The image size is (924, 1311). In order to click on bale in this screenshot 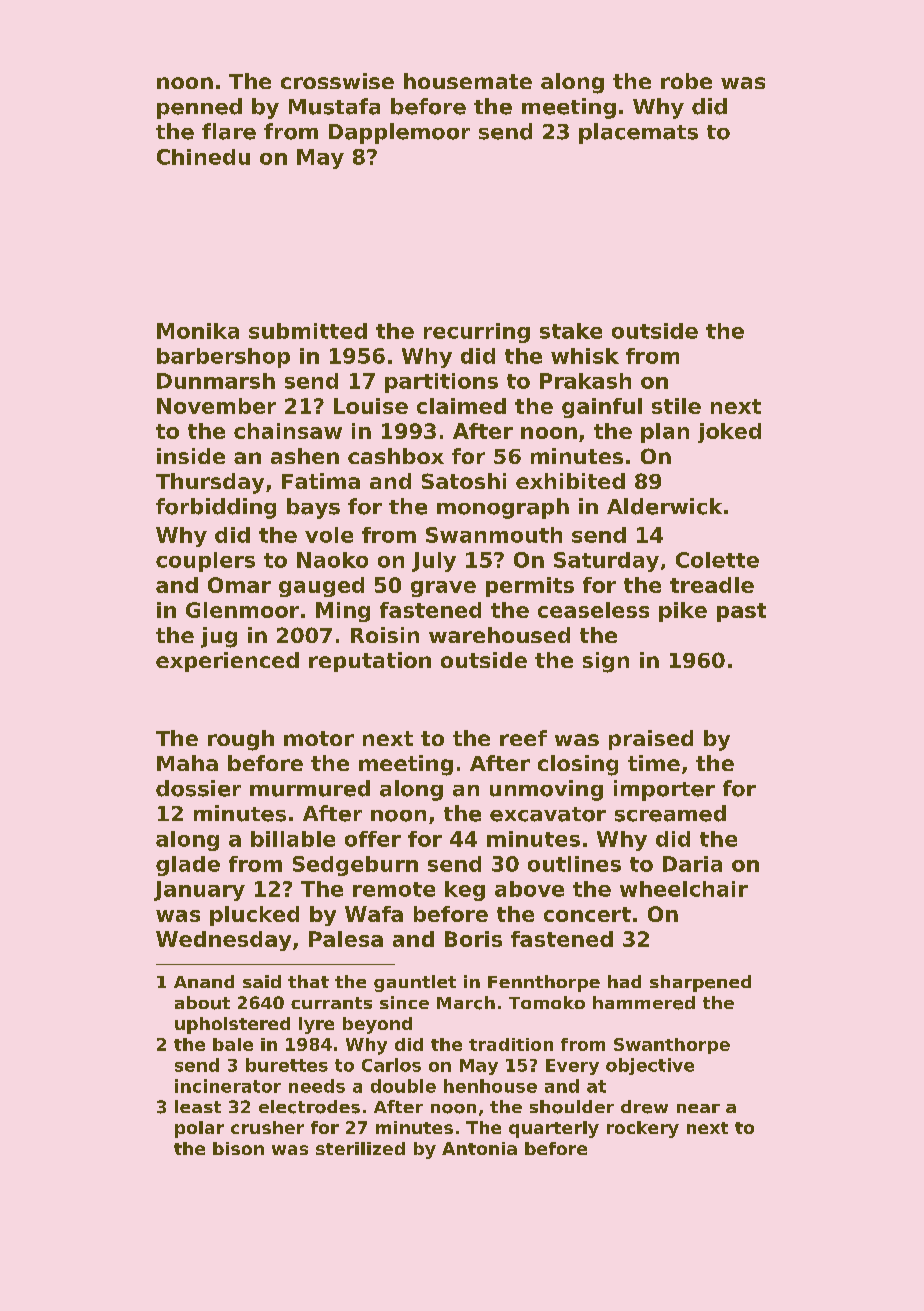, I will do `click(233, 1044)`.
